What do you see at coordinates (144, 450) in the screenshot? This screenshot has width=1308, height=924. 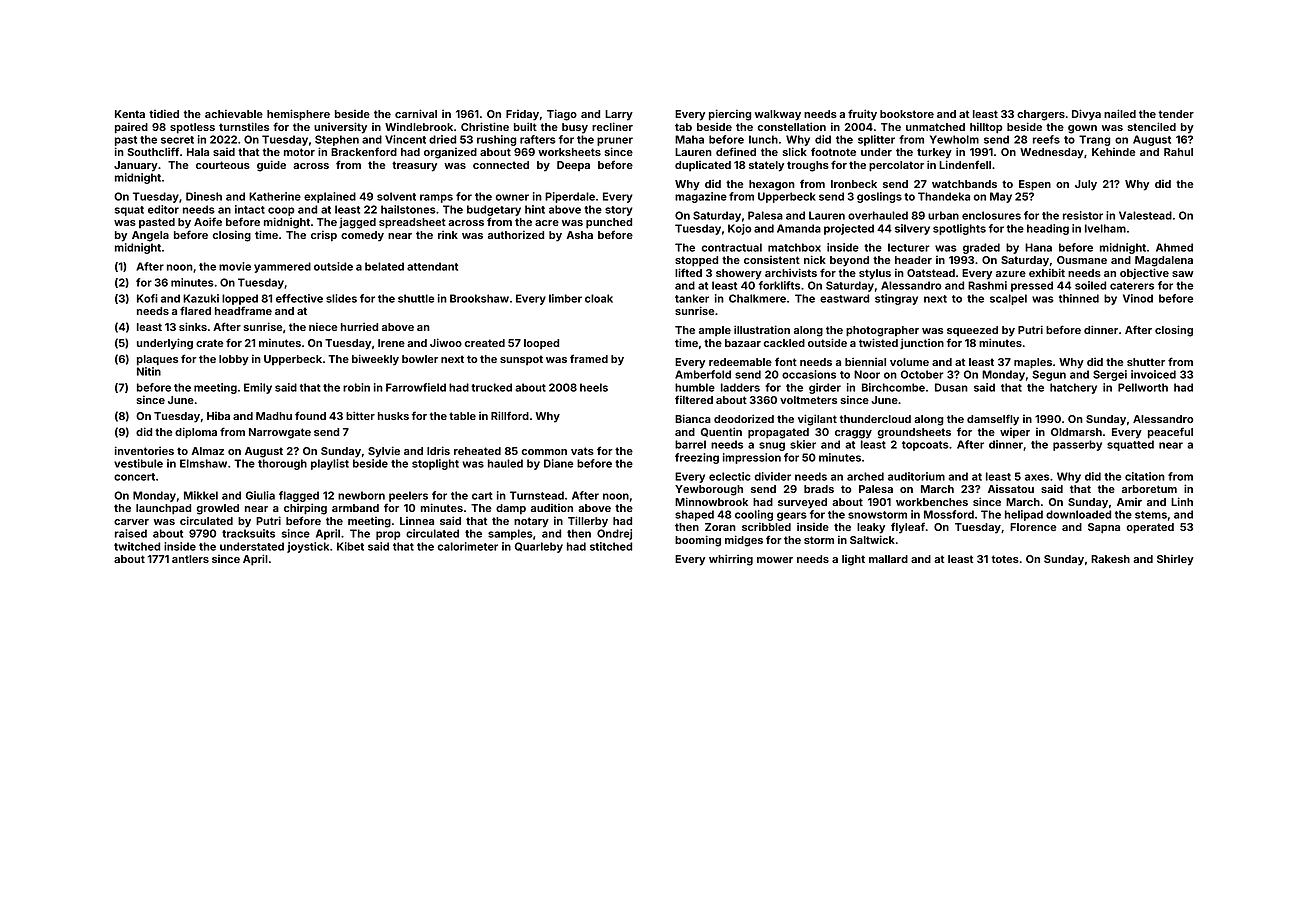 I see `inventories` at bounding box center [144, 450].
